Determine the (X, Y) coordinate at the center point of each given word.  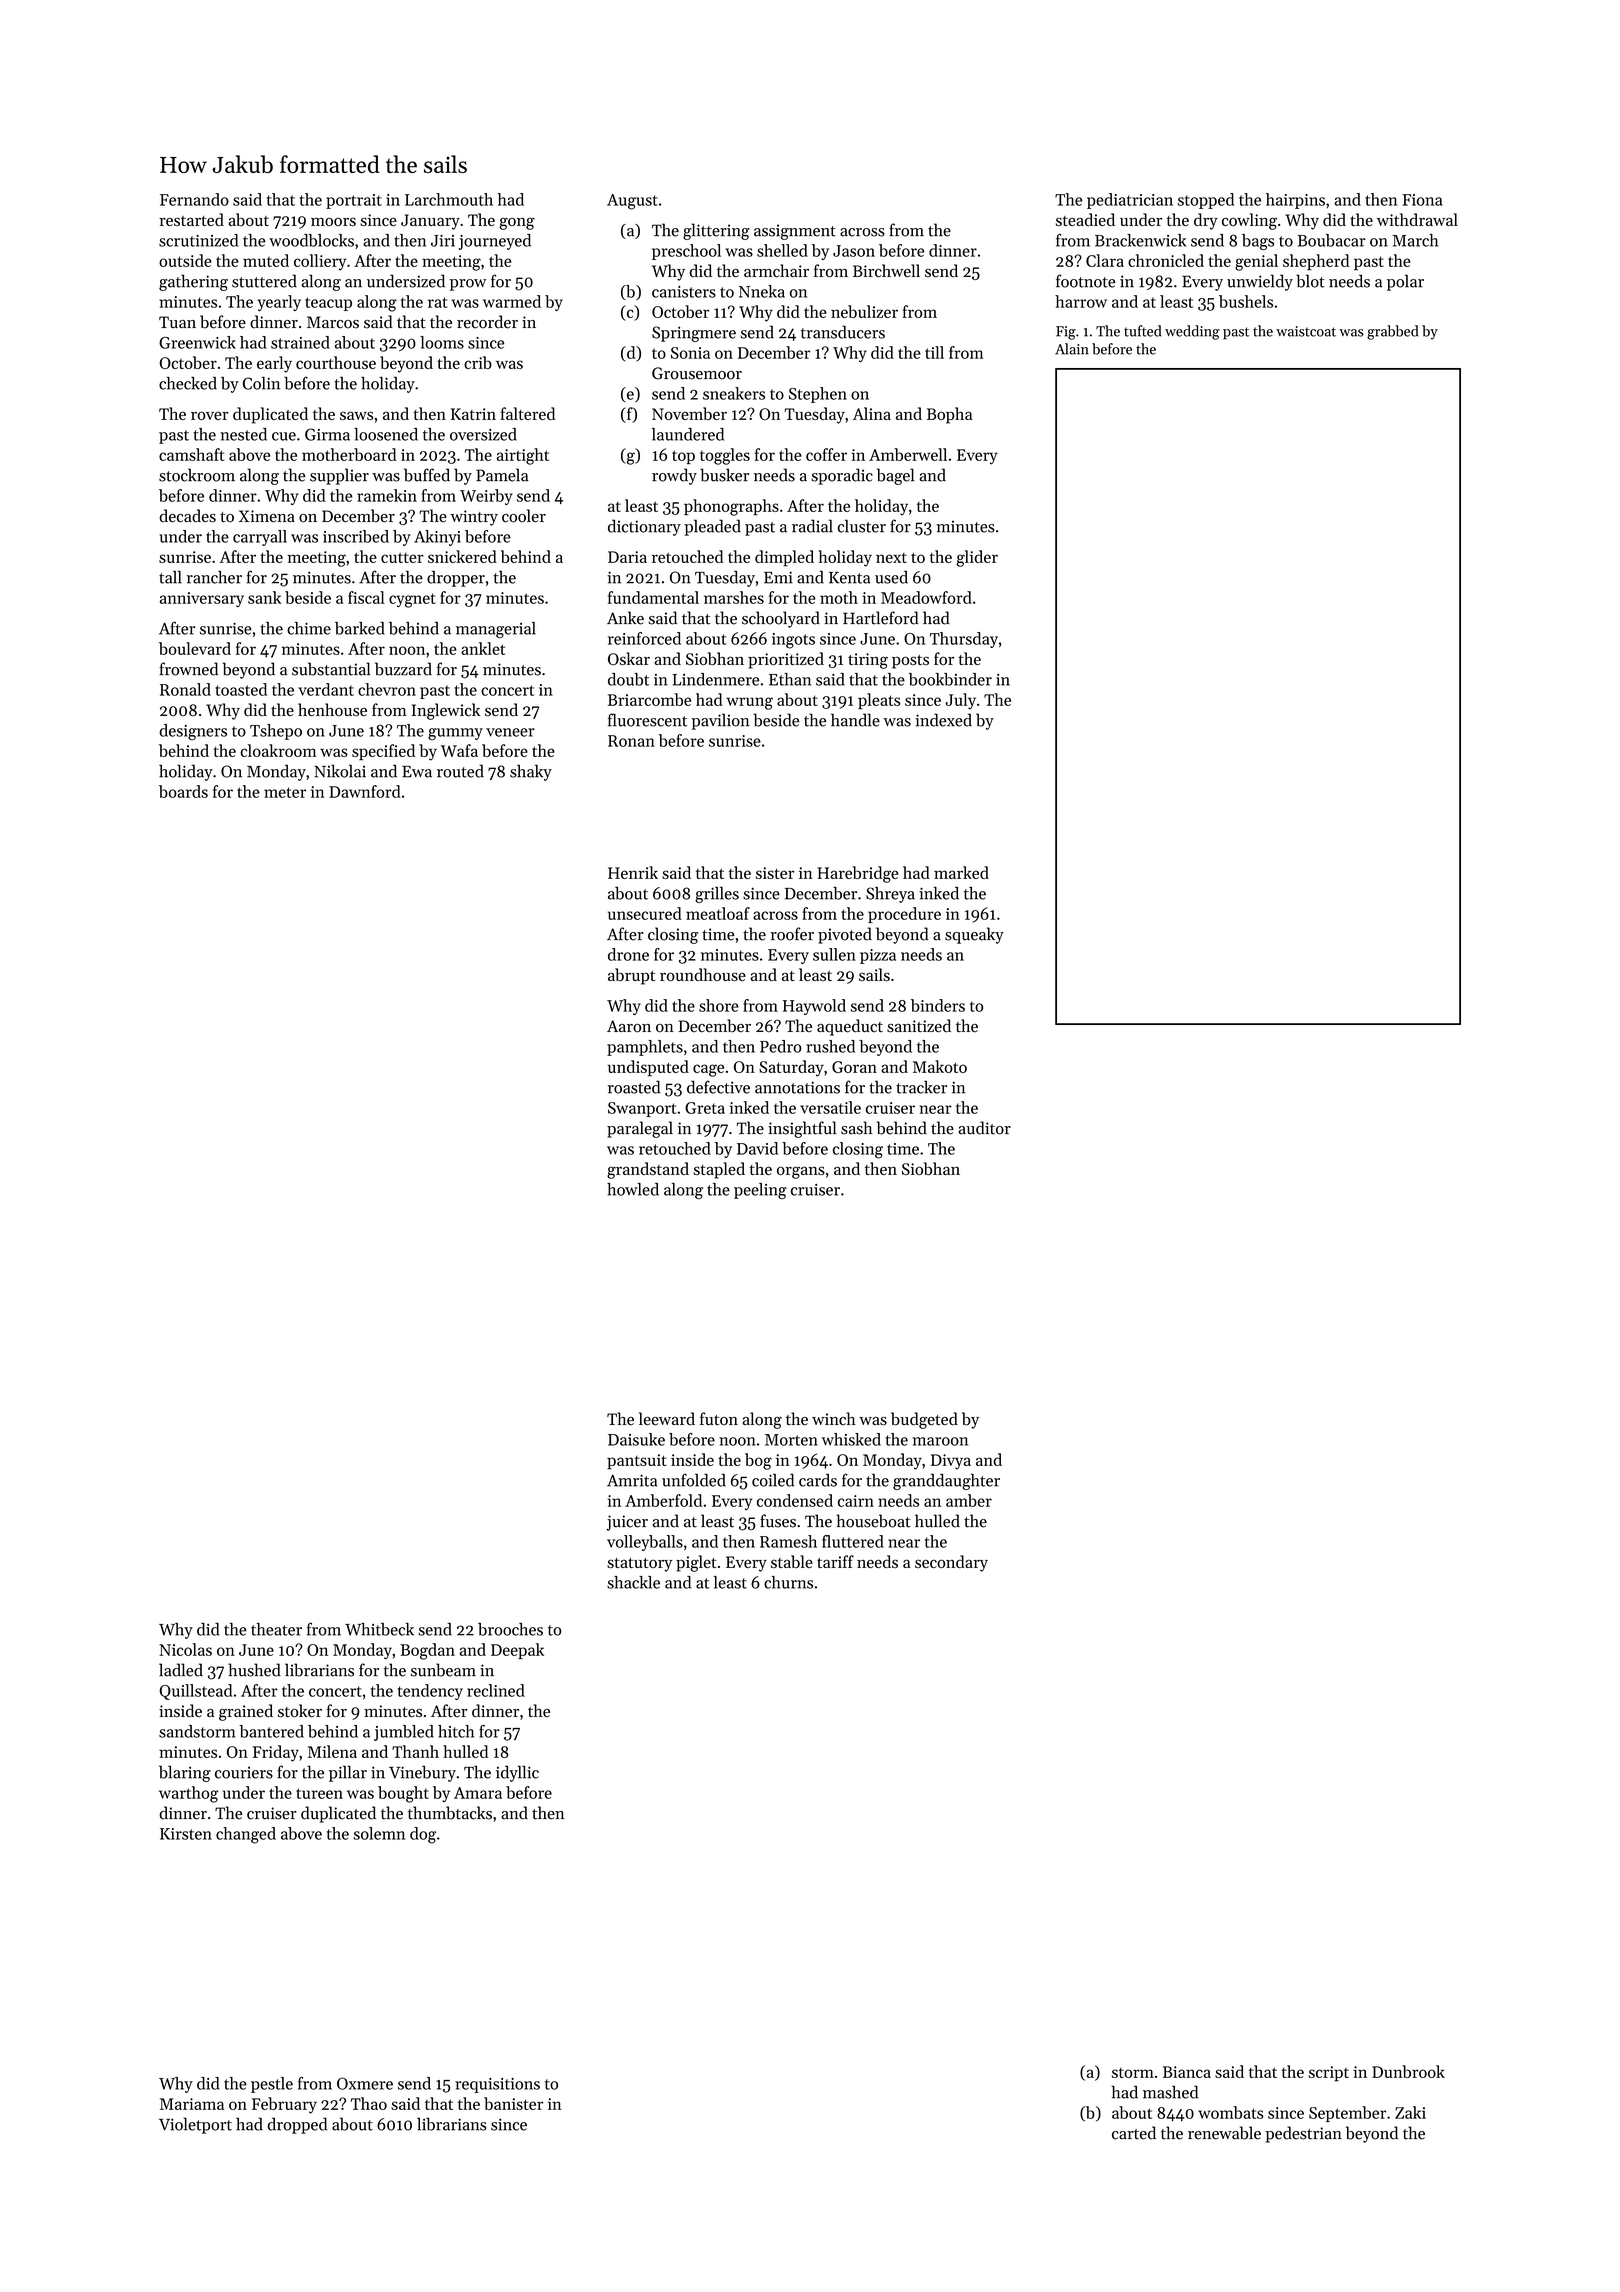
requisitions (497, 2085)
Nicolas (185, 1649)
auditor (984, 1128)
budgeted (924, 1420)
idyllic (517, 1773)
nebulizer (864, 311)
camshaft (191, 454)
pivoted (845, 935)
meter (285, 792)
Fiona (1422, 200)
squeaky (974, 935)
